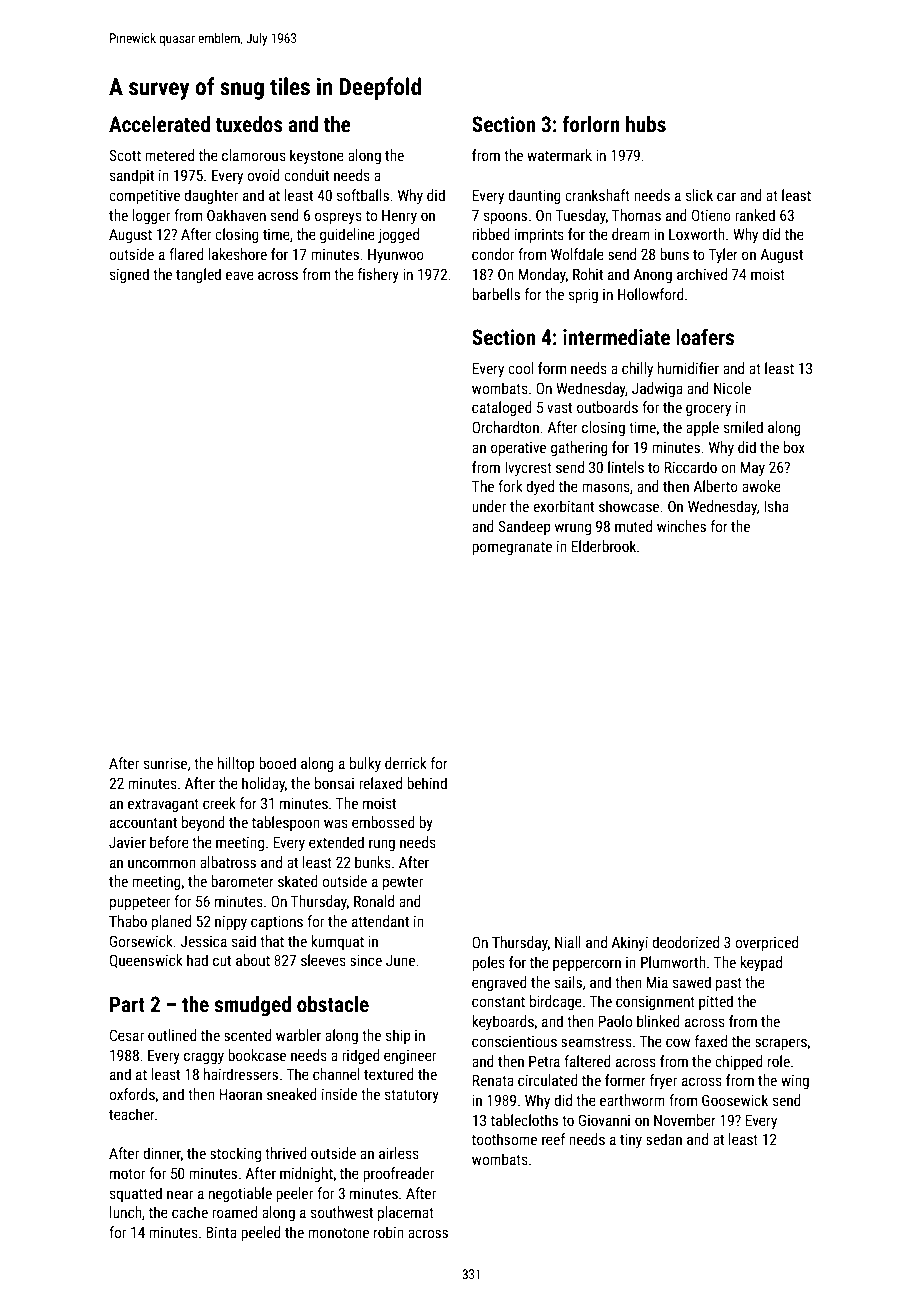 This image has width=924, height=1308. I want to click on ranked, so click(755, 215).
